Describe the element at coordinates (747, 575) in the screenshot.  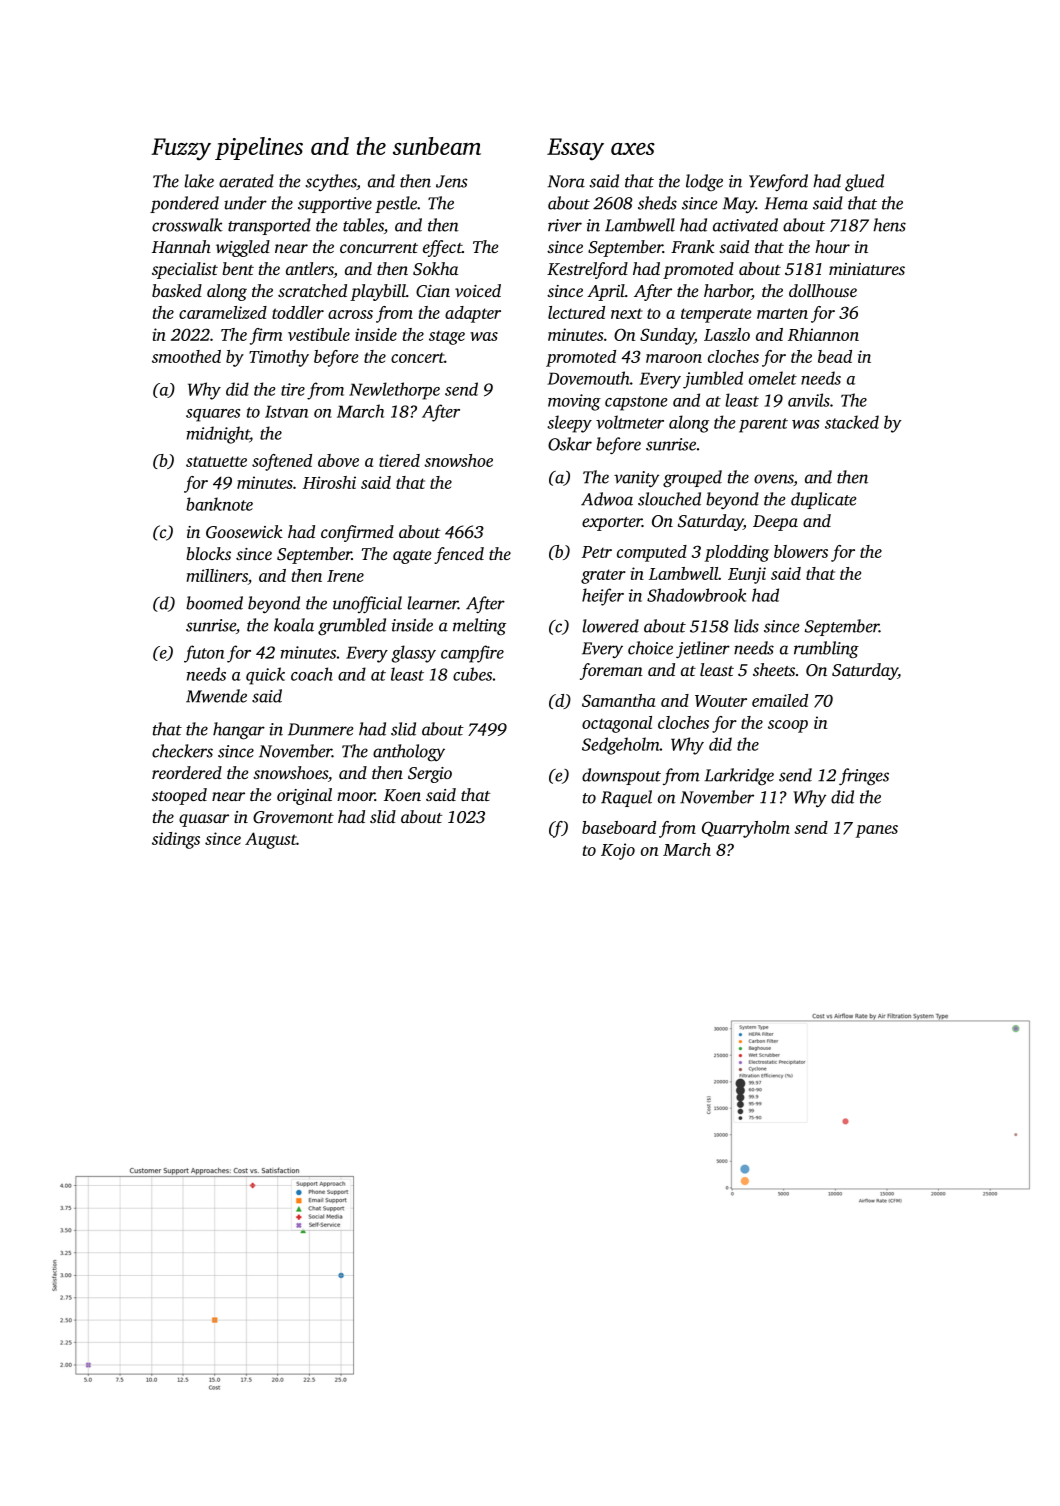
I see `Eunji` at that location.
